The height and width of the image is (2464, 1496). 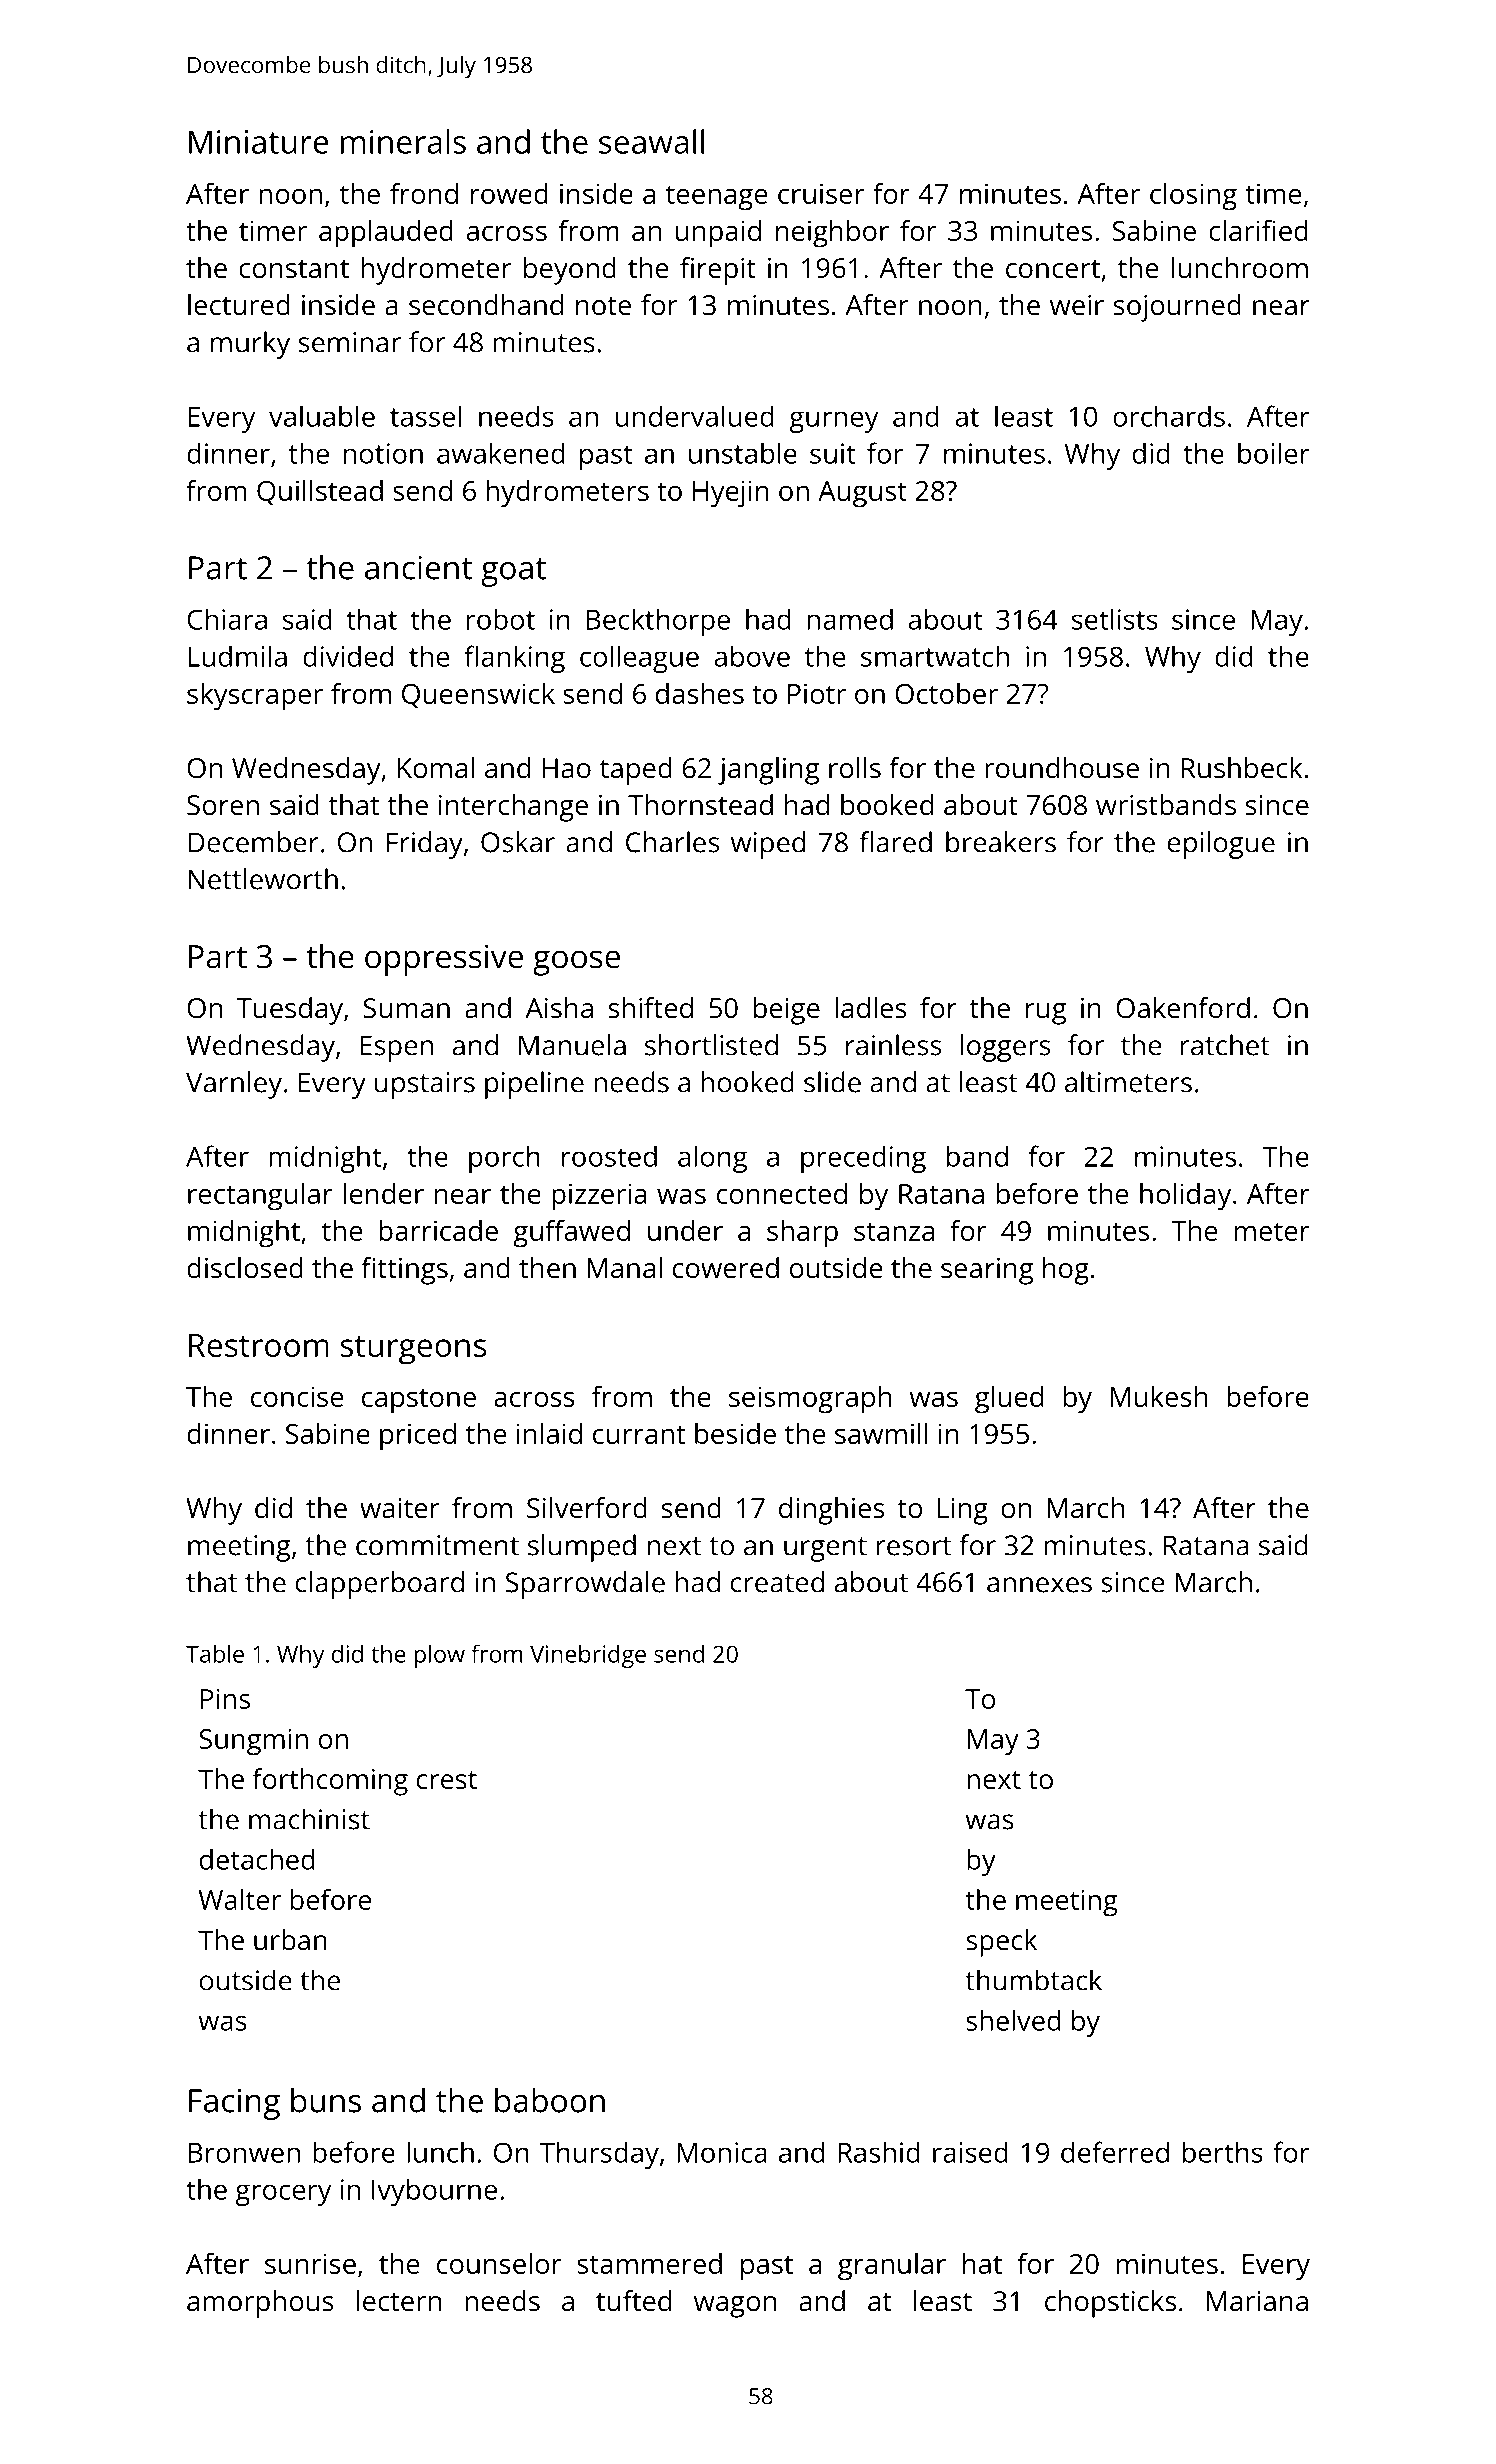 I want to click on speck, so click(x=1001, y=1943).
